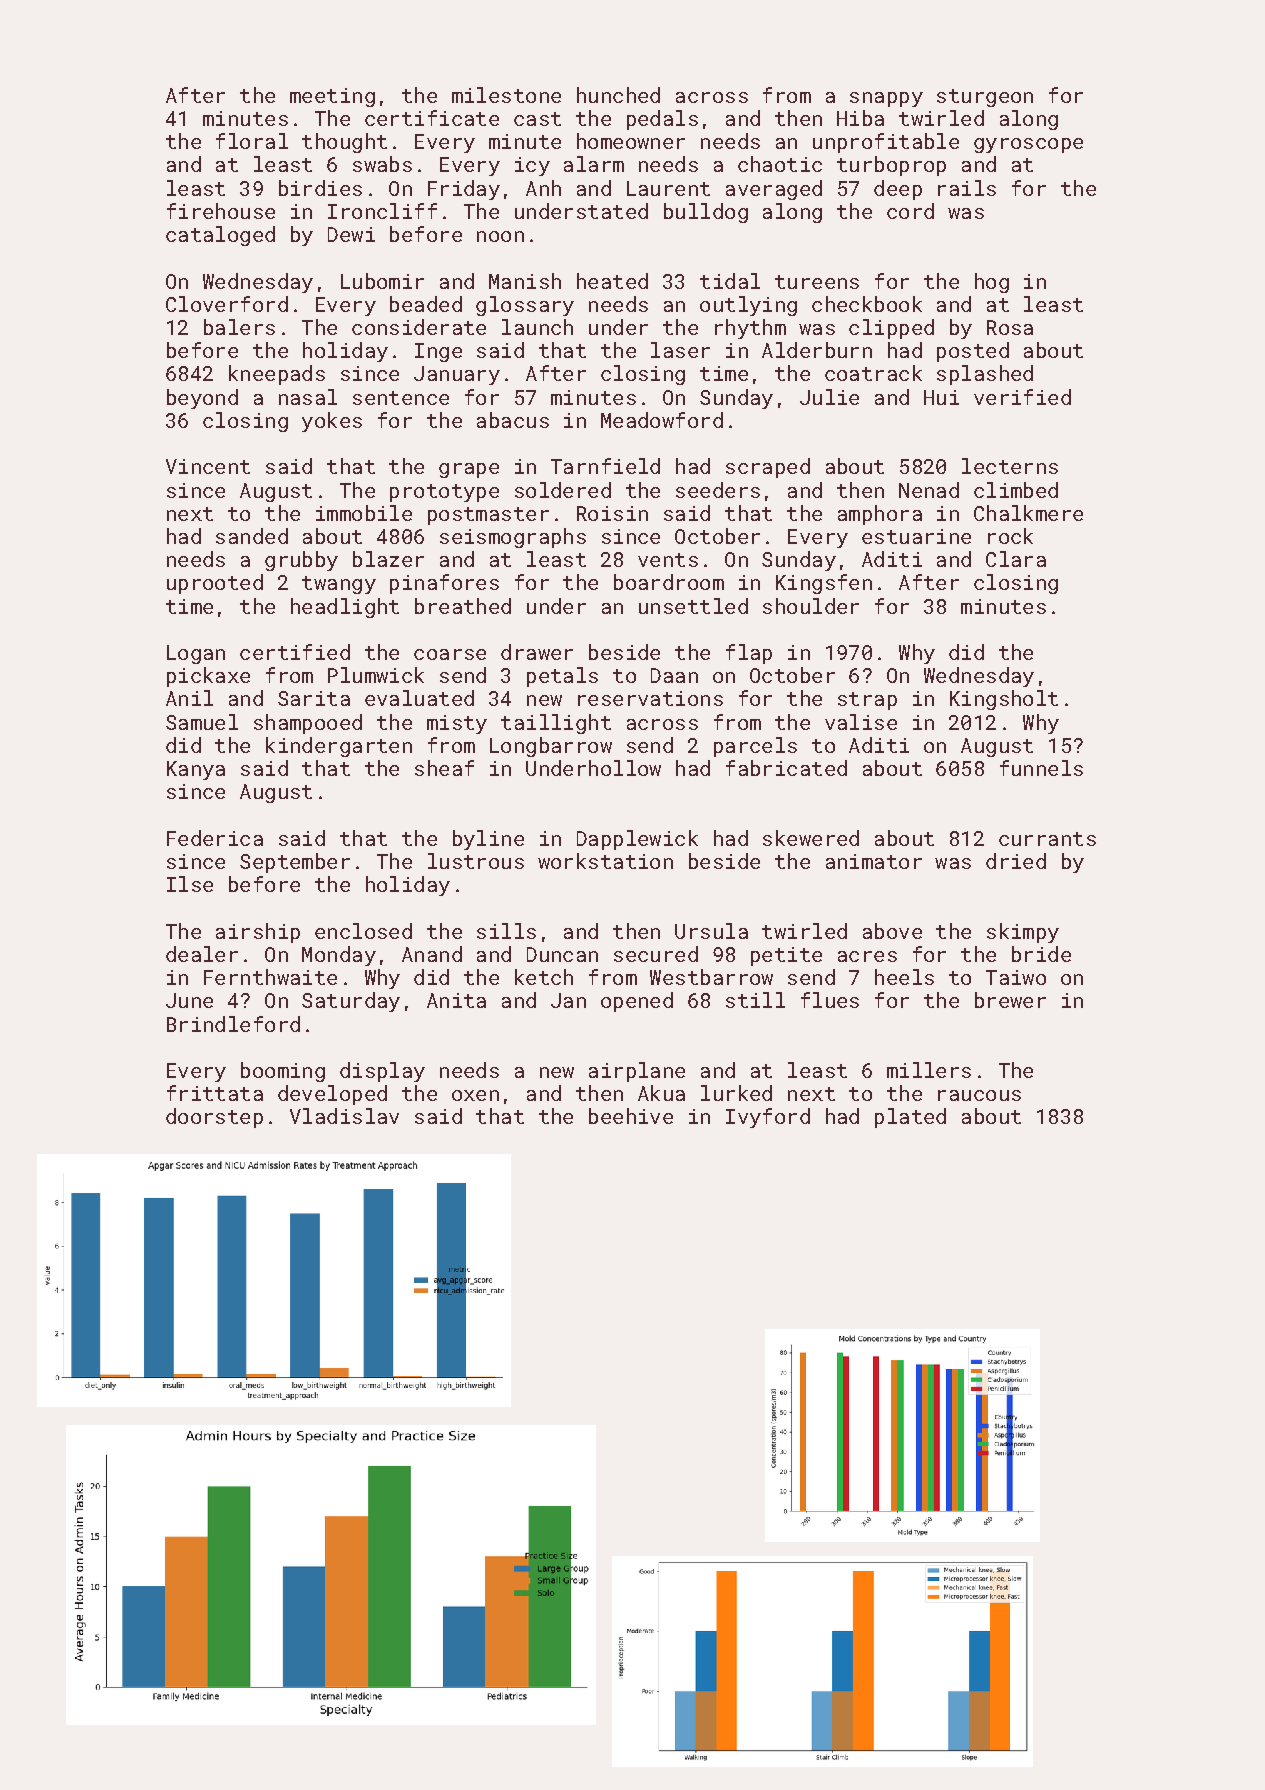 The image size is (1265, 1790). What do you see at coordinates (506, 95) in the image?
I see `milestone` at bounding box center [506, 95].
